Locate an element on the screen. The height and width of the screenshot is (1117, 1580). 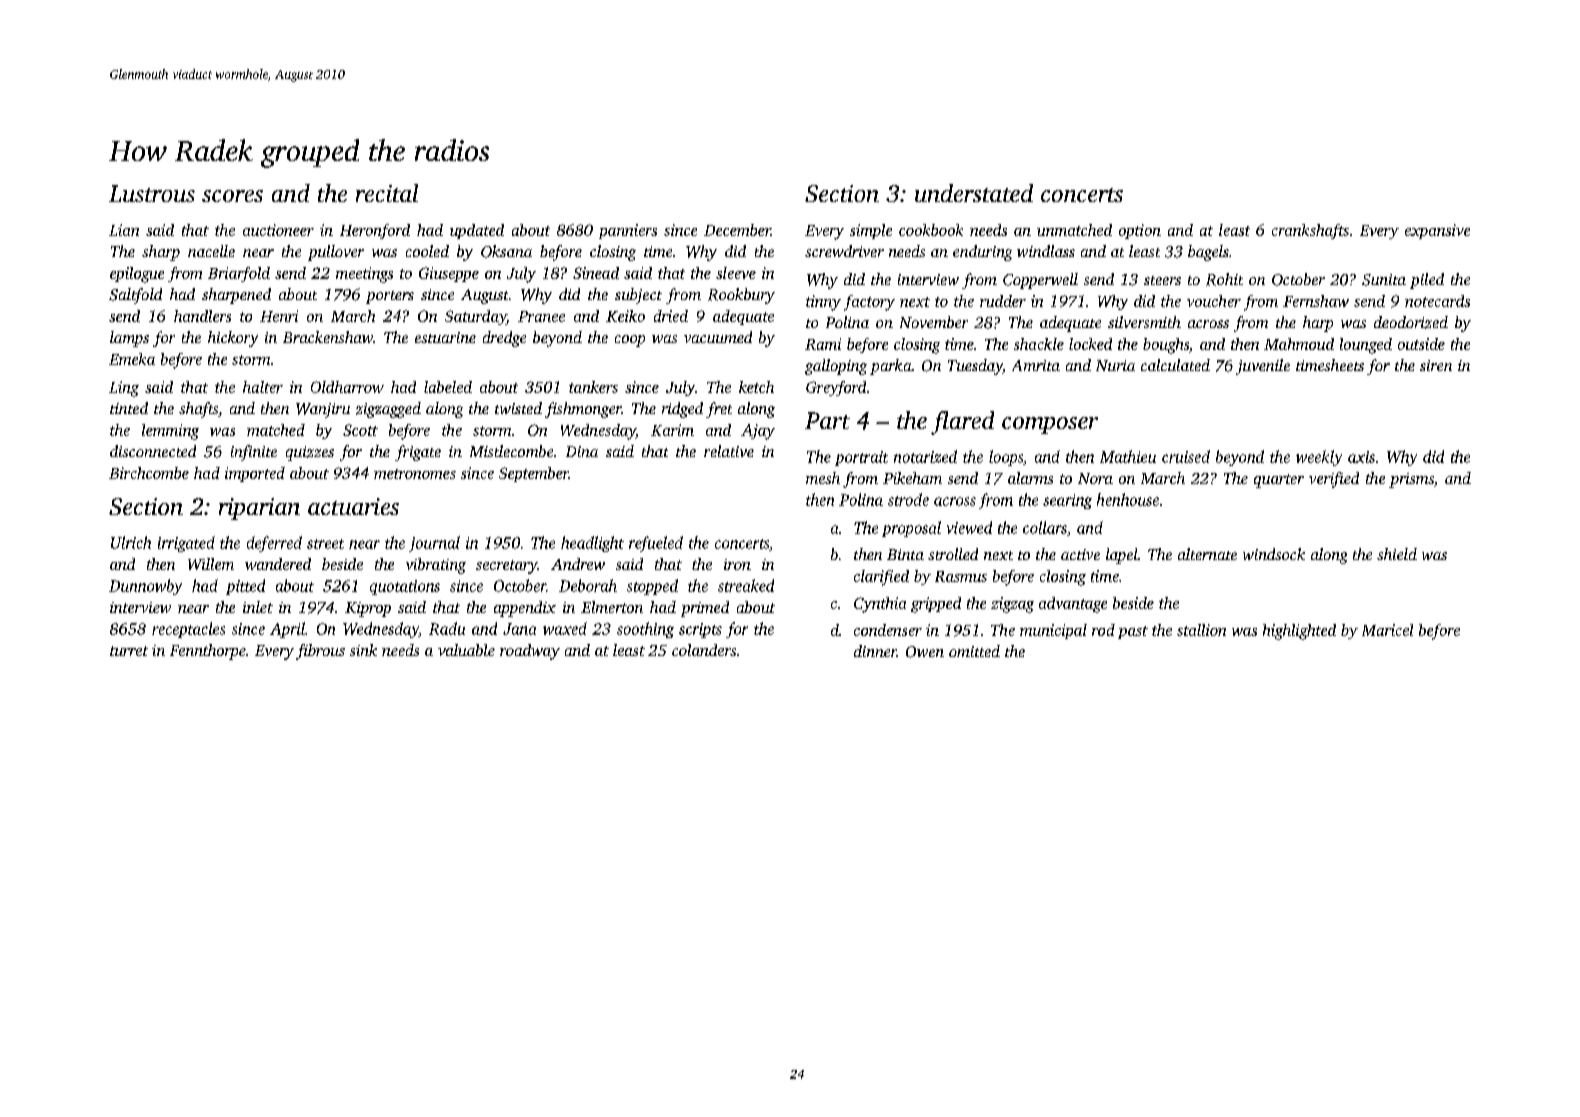
juvenile is located at coordinates (1263, 367).
